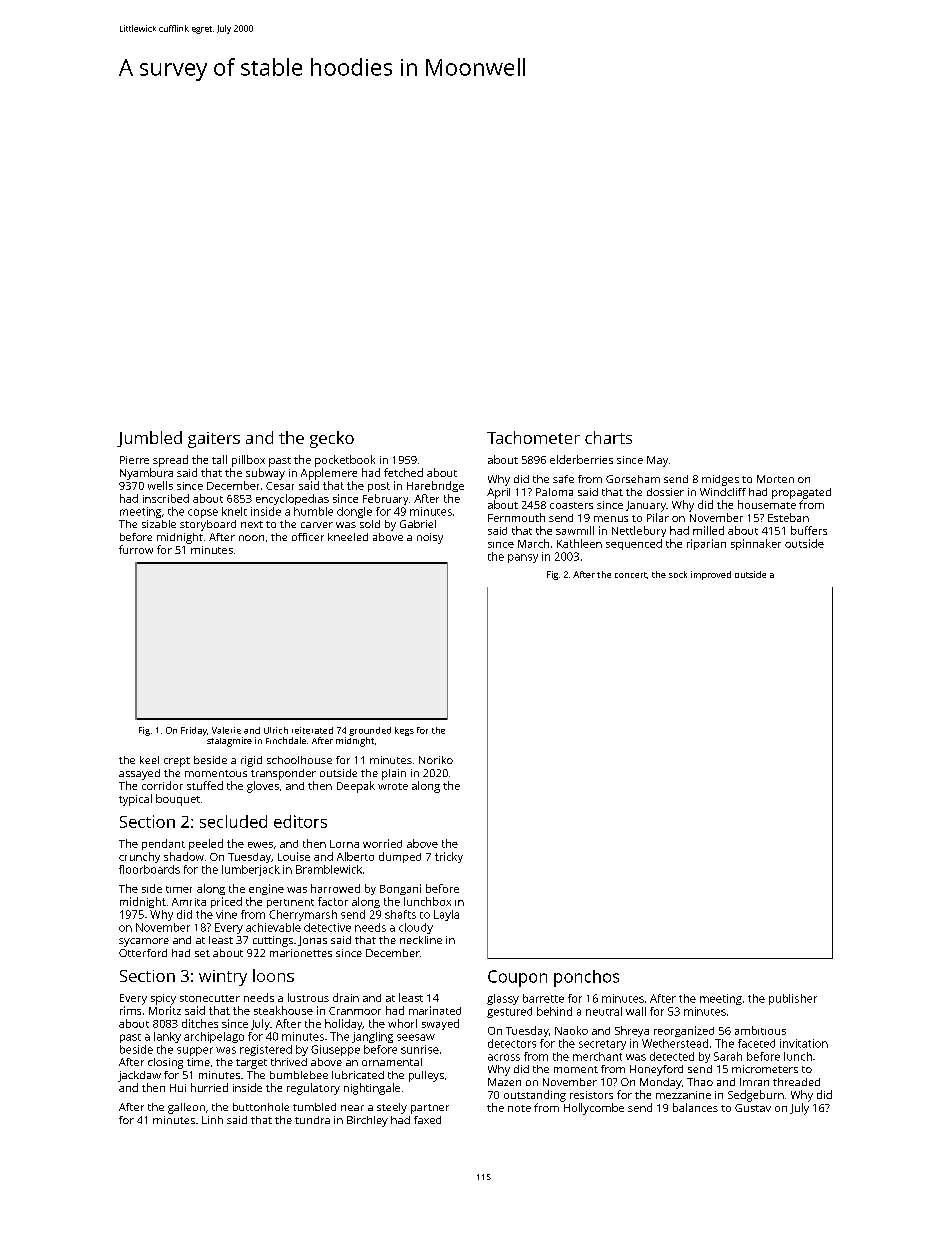 This screenshot has height=1233, width=952. What do you see at coordinates (266, 1050) in the screenshot?
I see `registered` at bounding box center [266, 1050].
